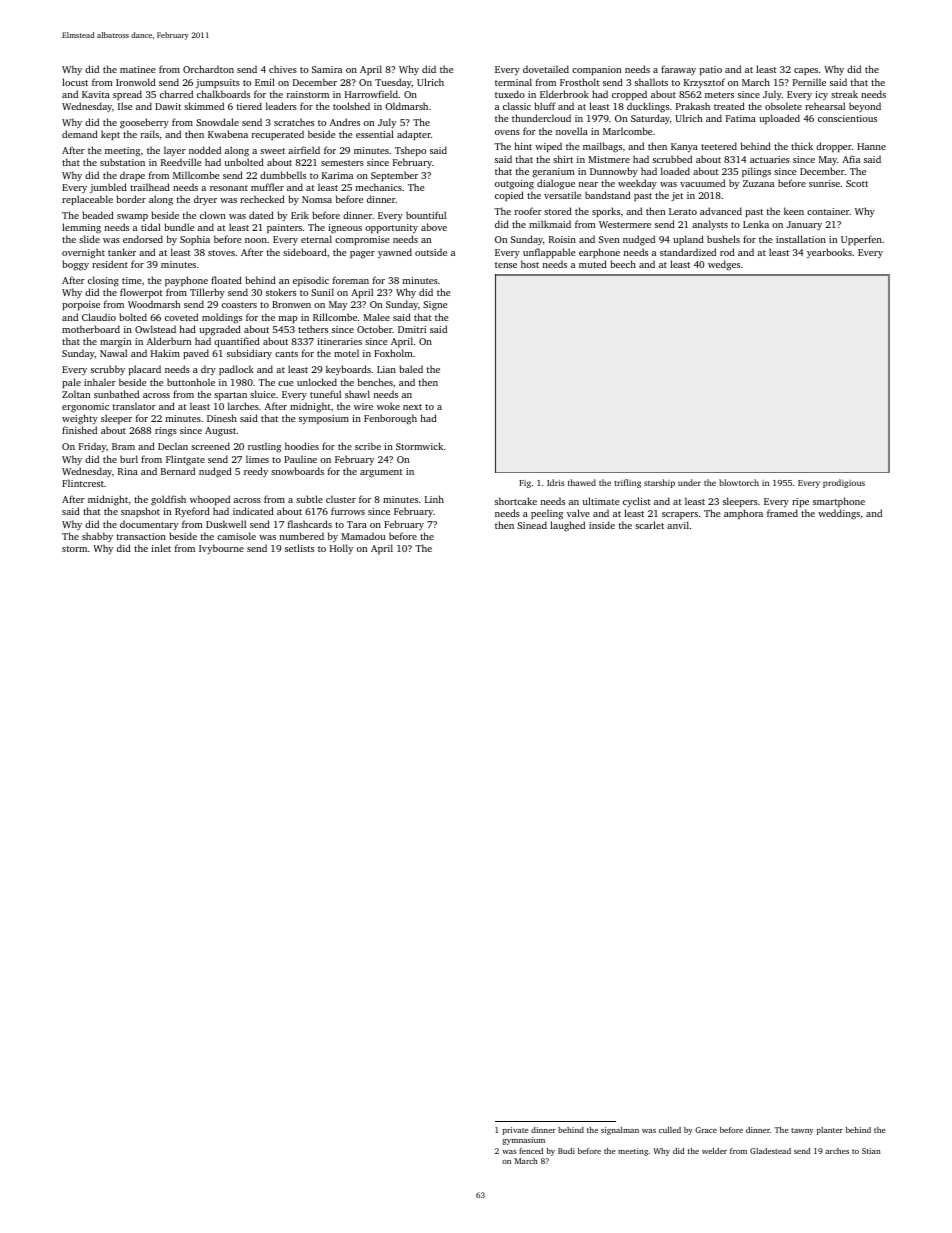  What do you see at coordinates (138, 69) in the document?
I see `matinee` at bounding box center [138, 69].
